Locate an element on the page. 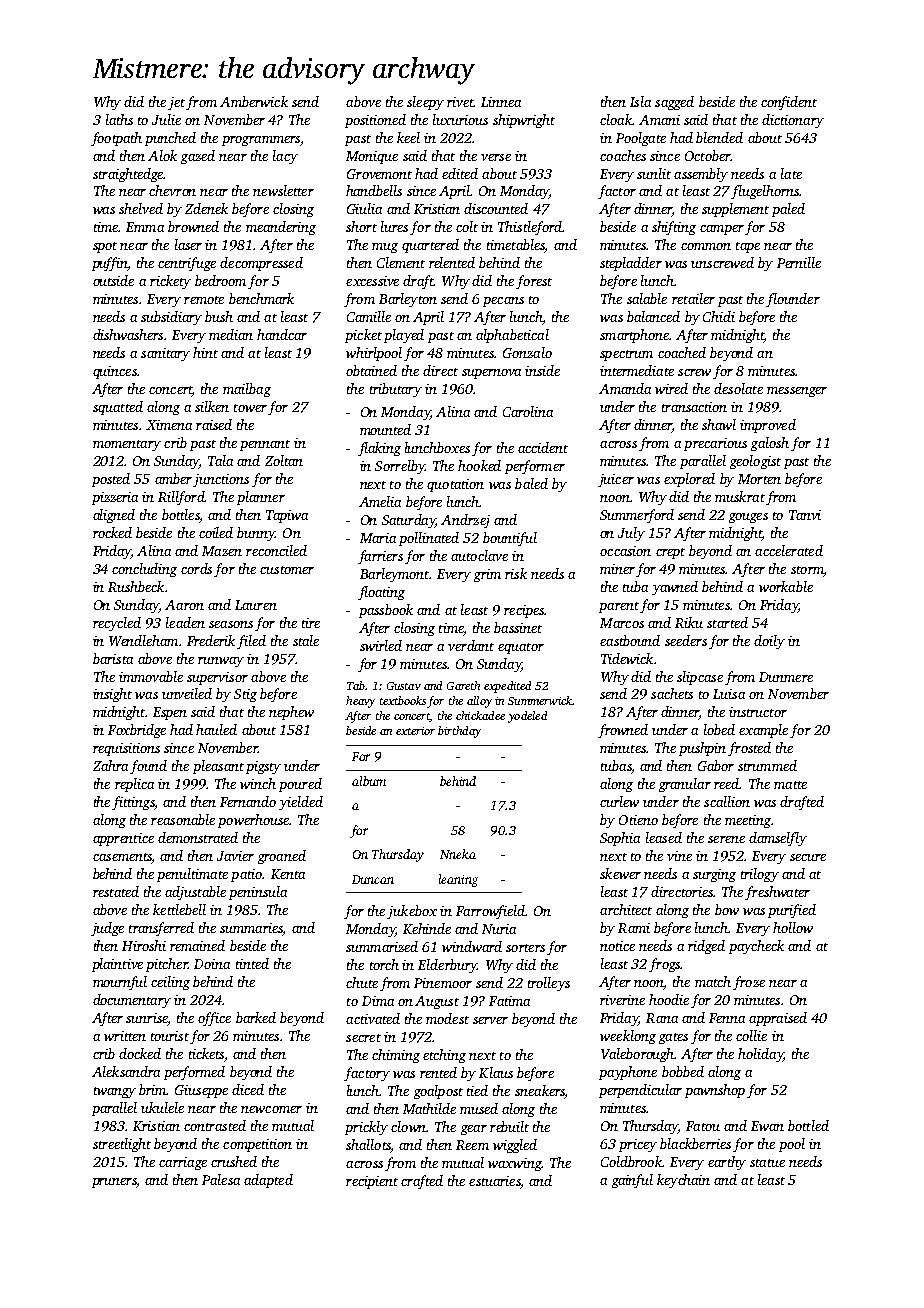 The width and height of the image is (924, 1308). barked is located at coordinates (256, 1017).
